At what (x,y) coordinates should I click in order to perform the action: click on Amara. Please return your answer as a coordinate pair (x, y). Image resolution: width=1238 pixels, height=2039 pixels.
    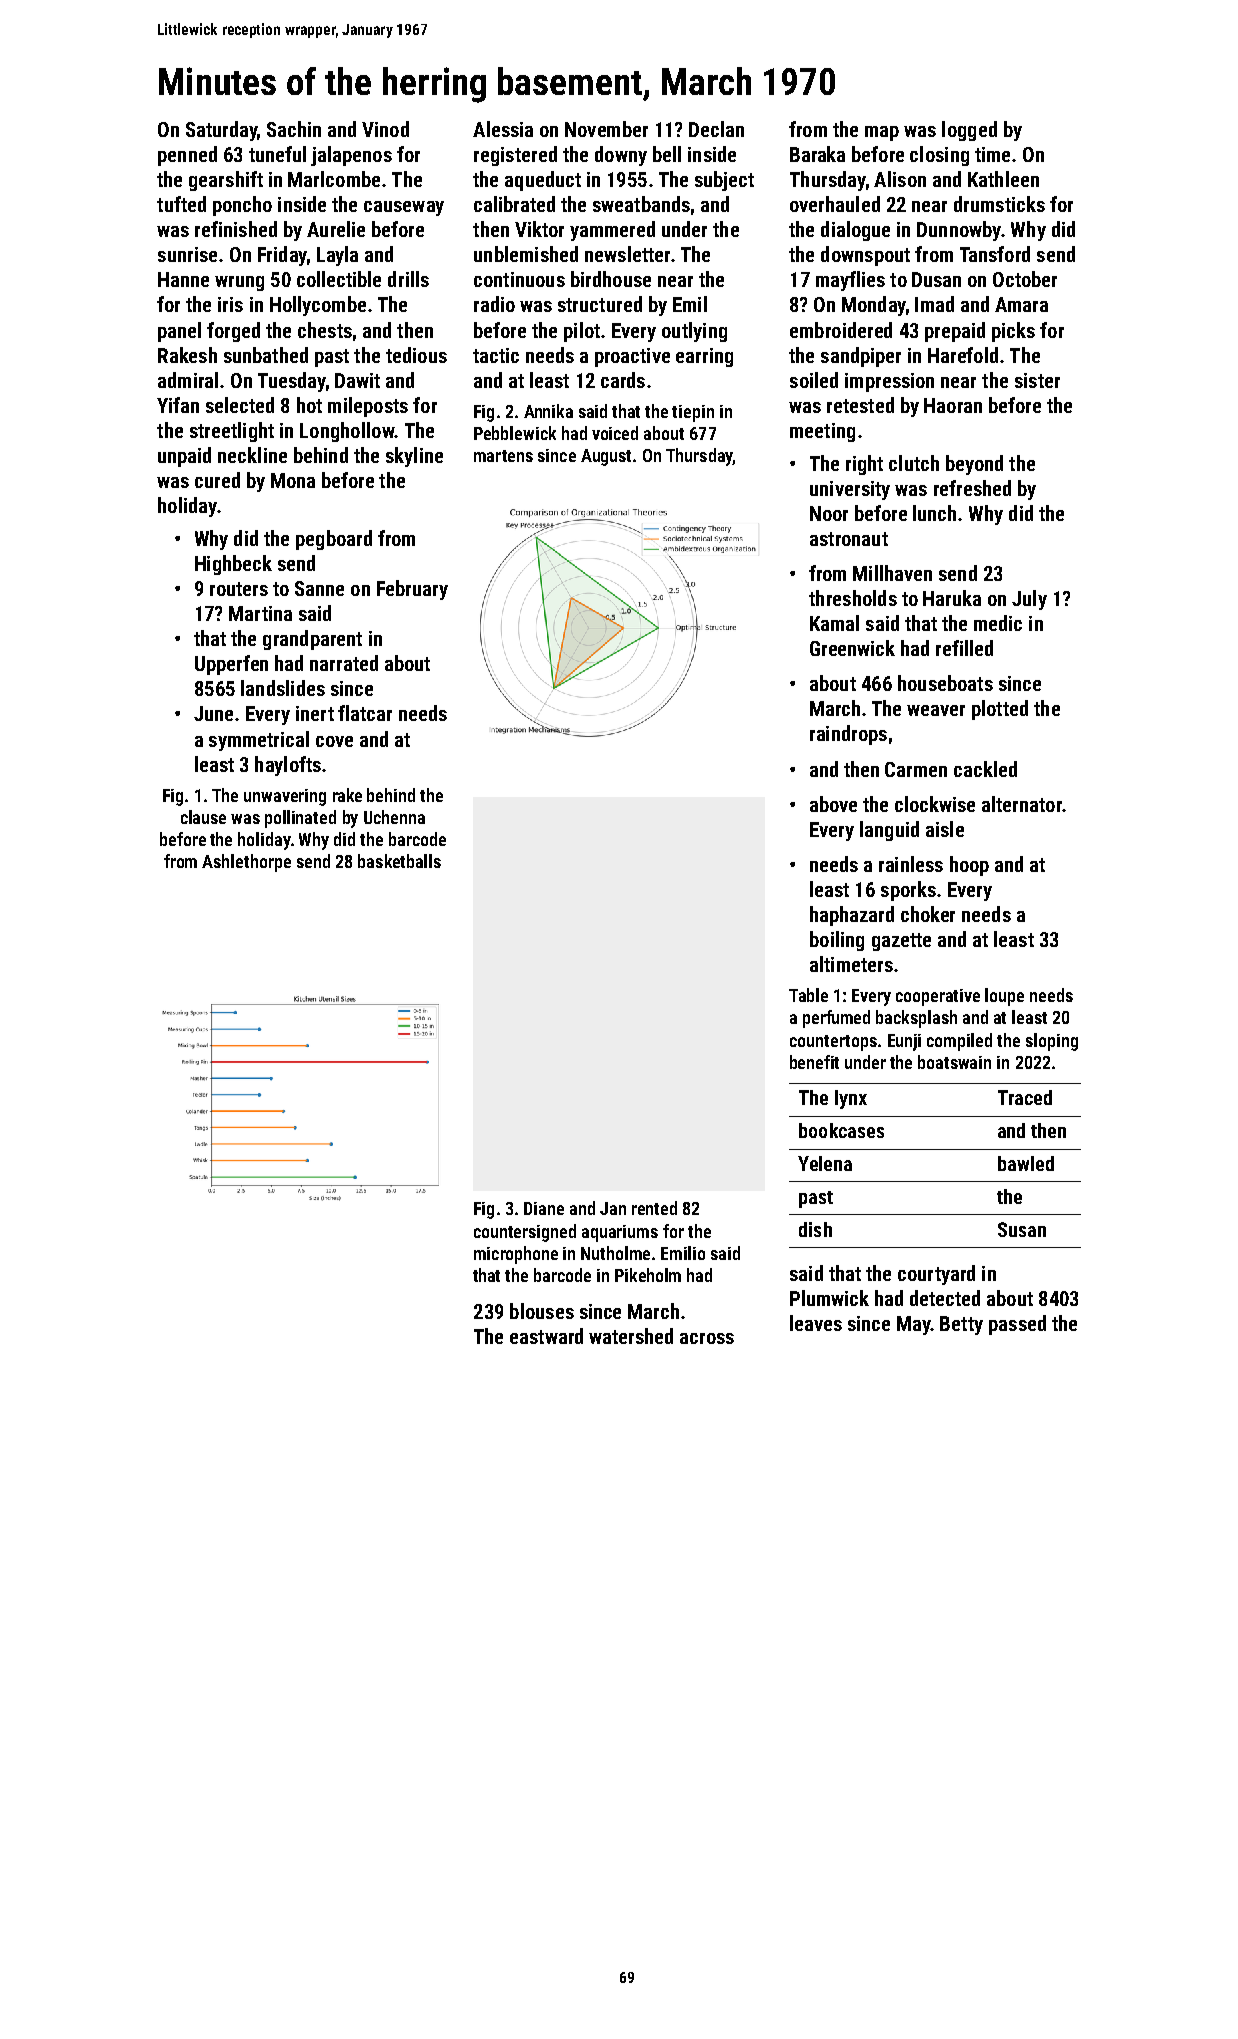
    Looking at the image, I should click on (1021, 304).
